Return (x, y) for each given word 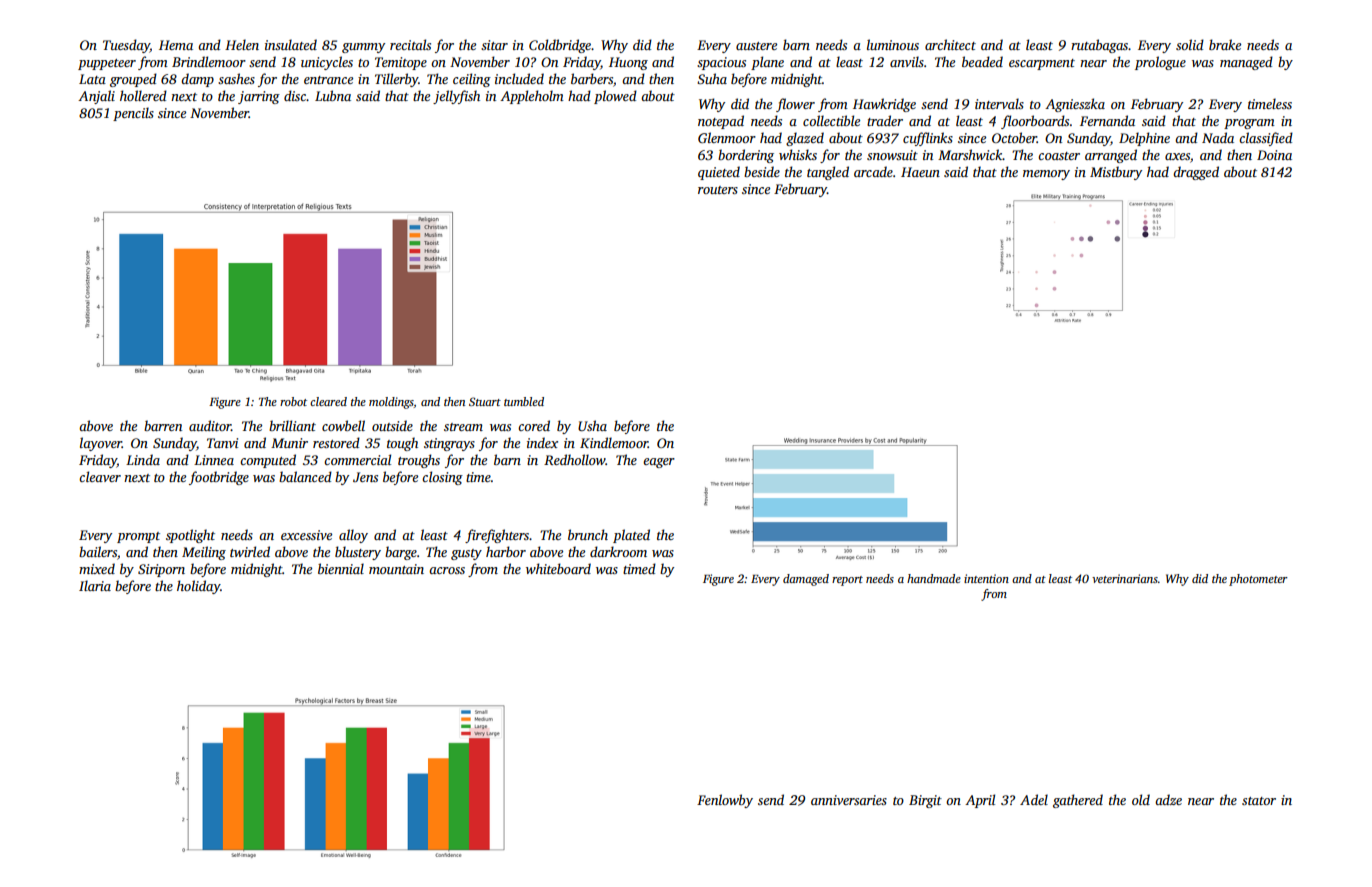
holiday (198, 587)
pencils (133, 114)
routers (718, 190)
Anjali (96, 97)
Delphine (1144, 139)
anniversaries (849, 800)
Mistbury (1116, 173)
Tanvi (222, 443)
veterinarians (1125, 578)
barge (401, 553)
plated (631, 536)
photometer (1258, 580)
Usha (592, 425)
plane (767, 63)
